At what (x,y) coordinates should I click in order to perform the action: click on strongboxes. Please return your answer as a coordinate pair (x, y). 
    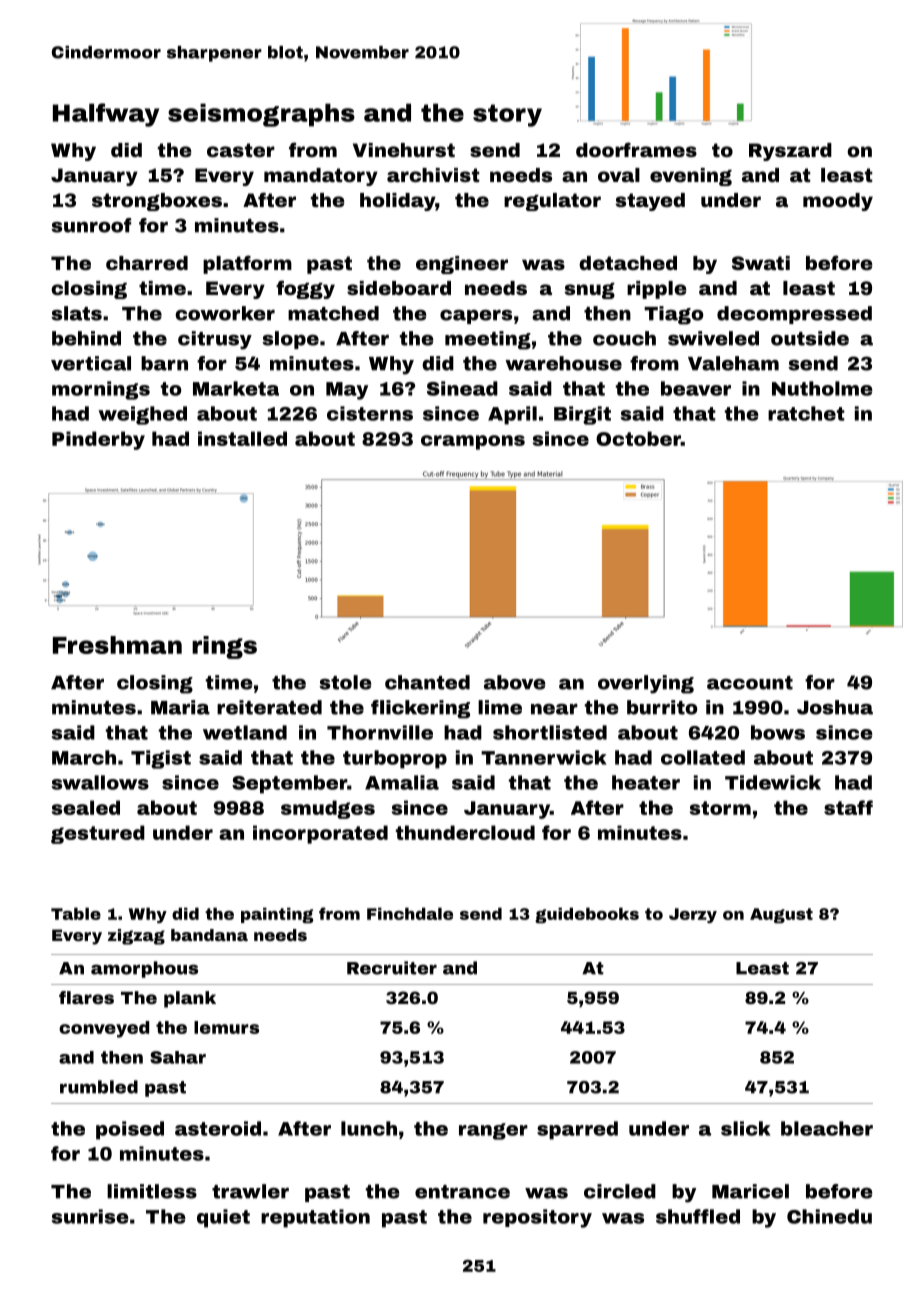
    Looking at the image, I should click on (157, 202).
